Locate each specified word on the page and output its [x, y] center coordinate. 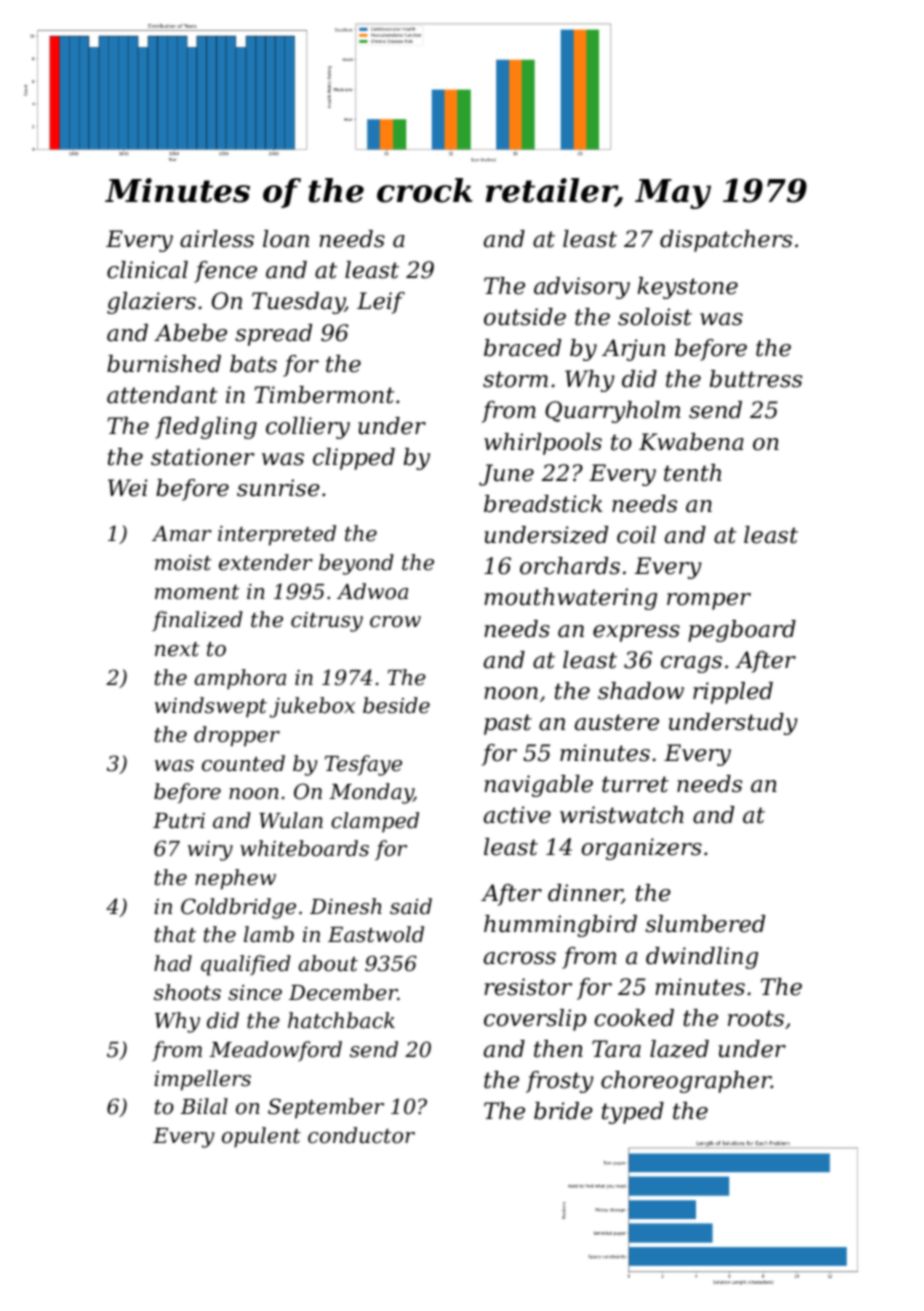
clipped [354, 459]
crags [691, 664]
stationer [203, 457]
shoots [187, 992]
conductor [361, 1135]
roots [756, 1018]
